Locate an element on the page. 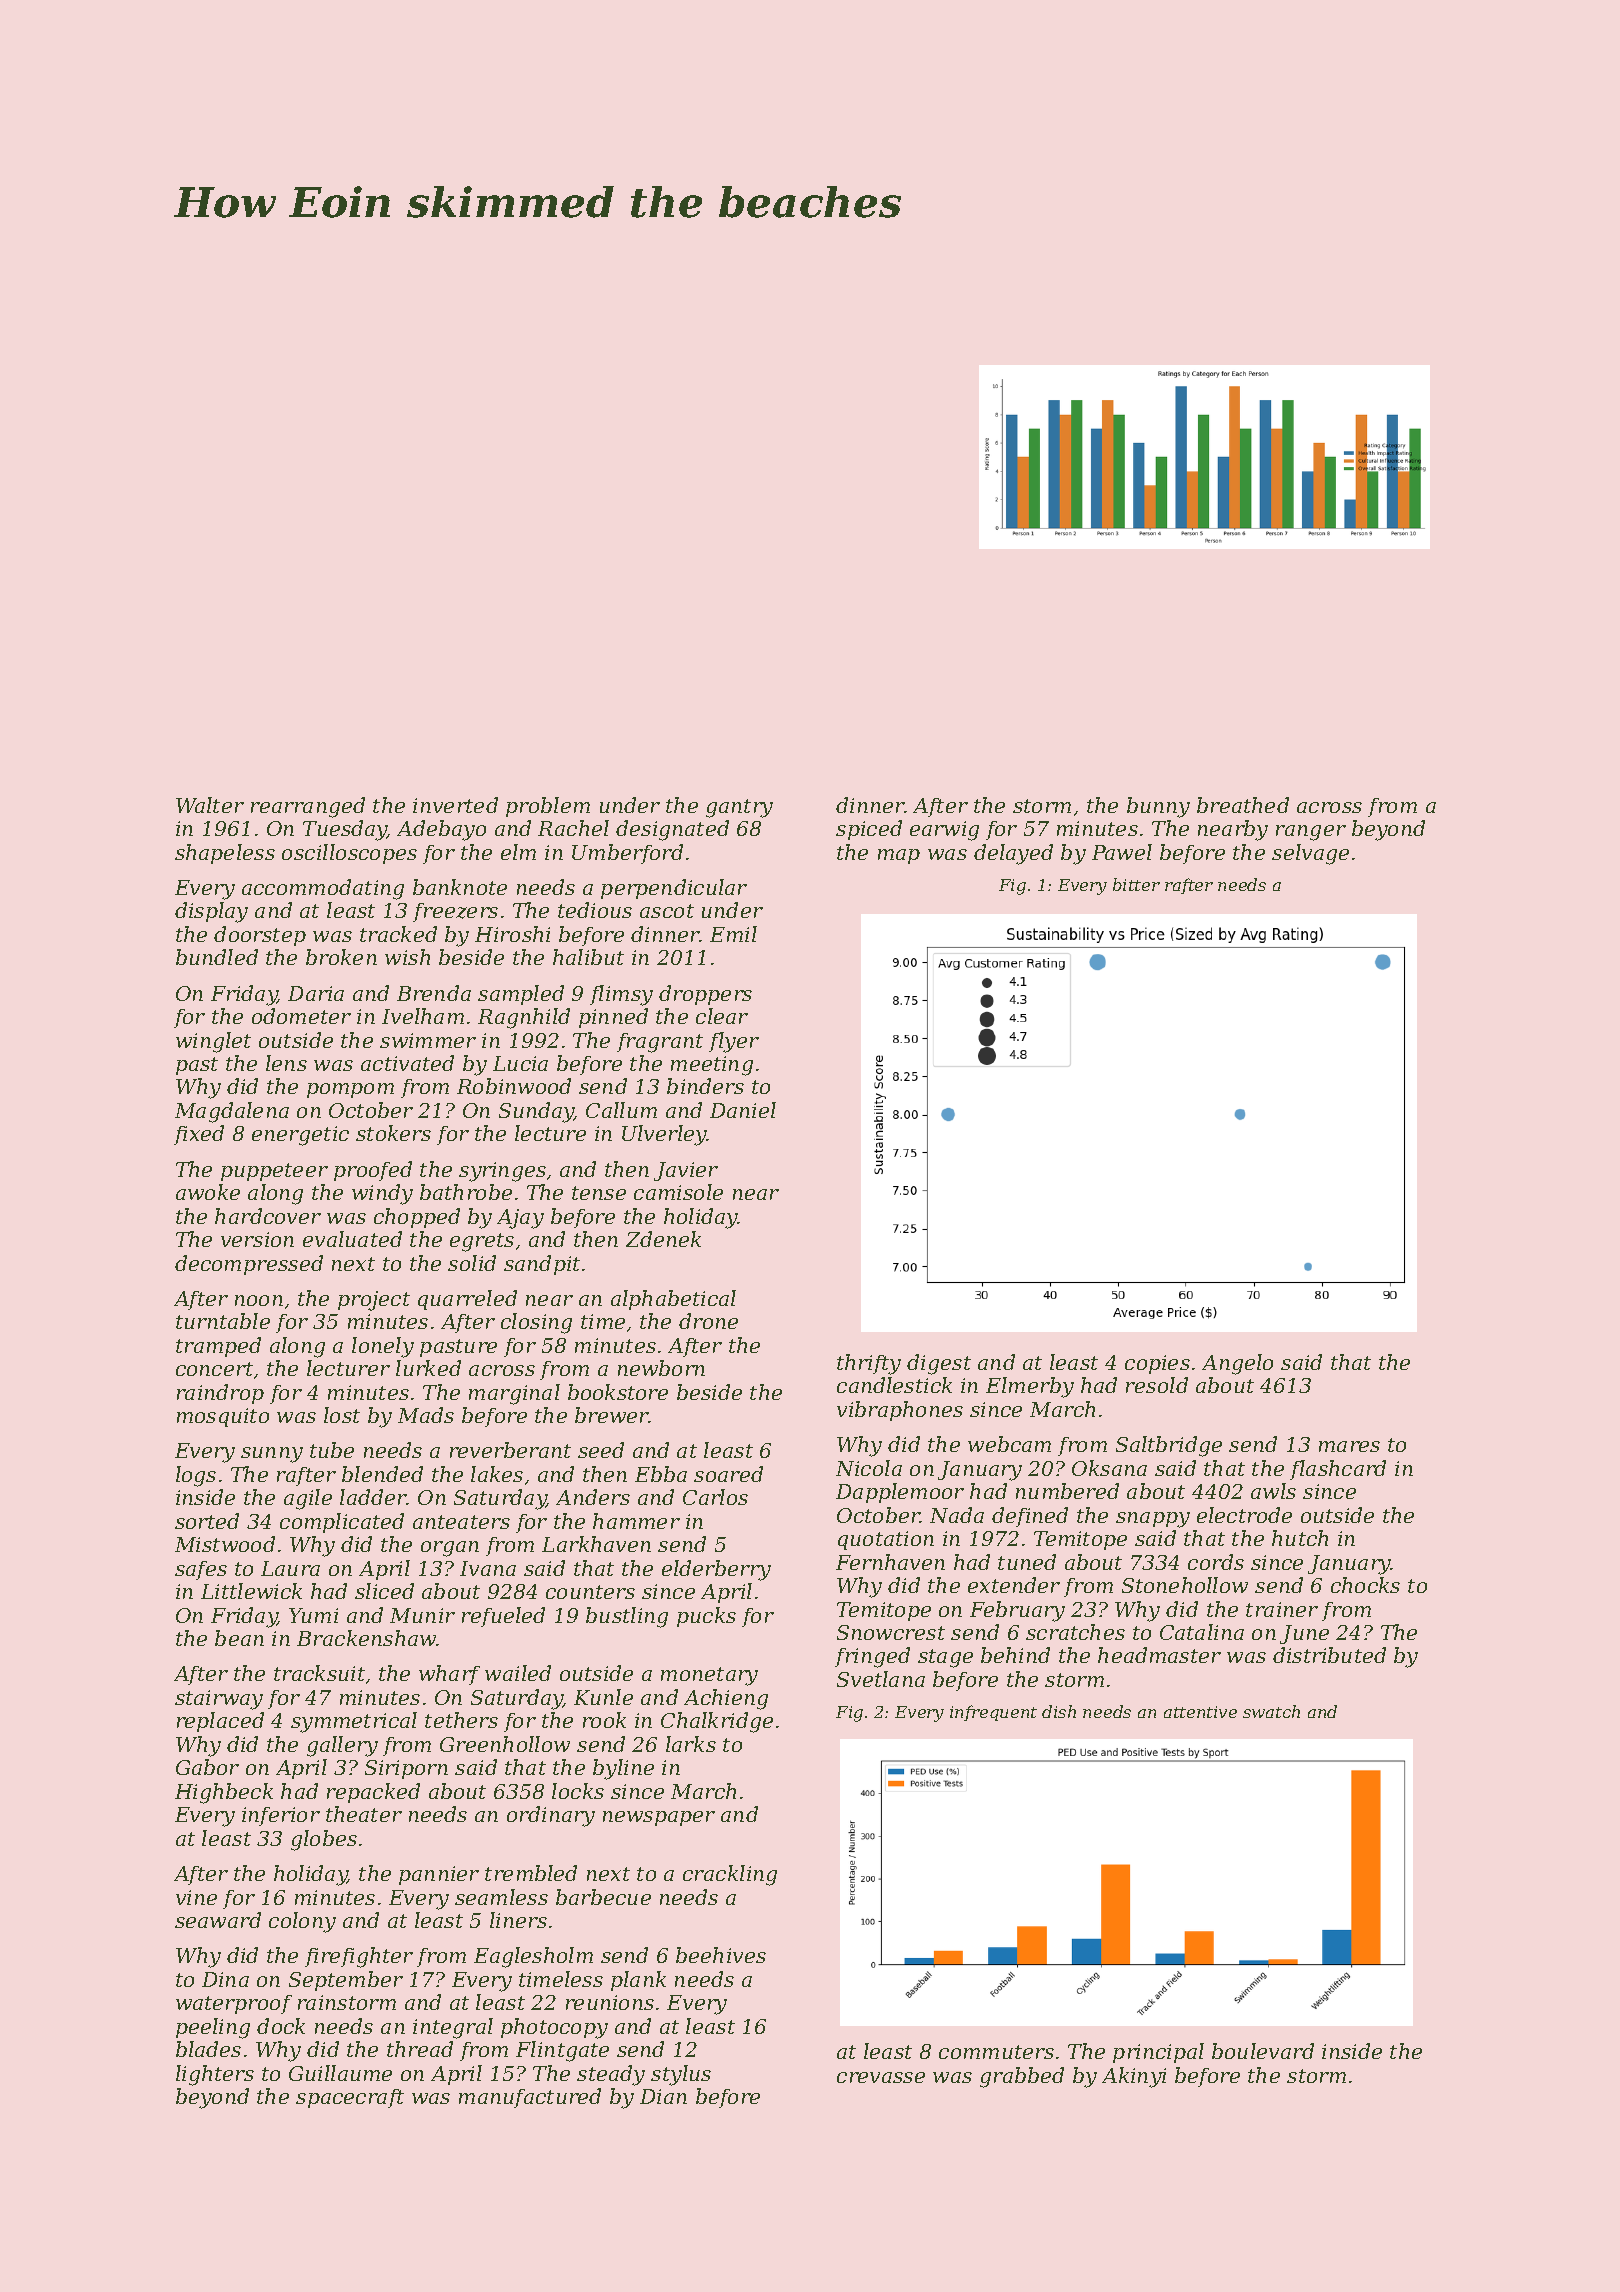 The image size is (1620, 2292). firefighter is located at coordinates (359, 1957).
